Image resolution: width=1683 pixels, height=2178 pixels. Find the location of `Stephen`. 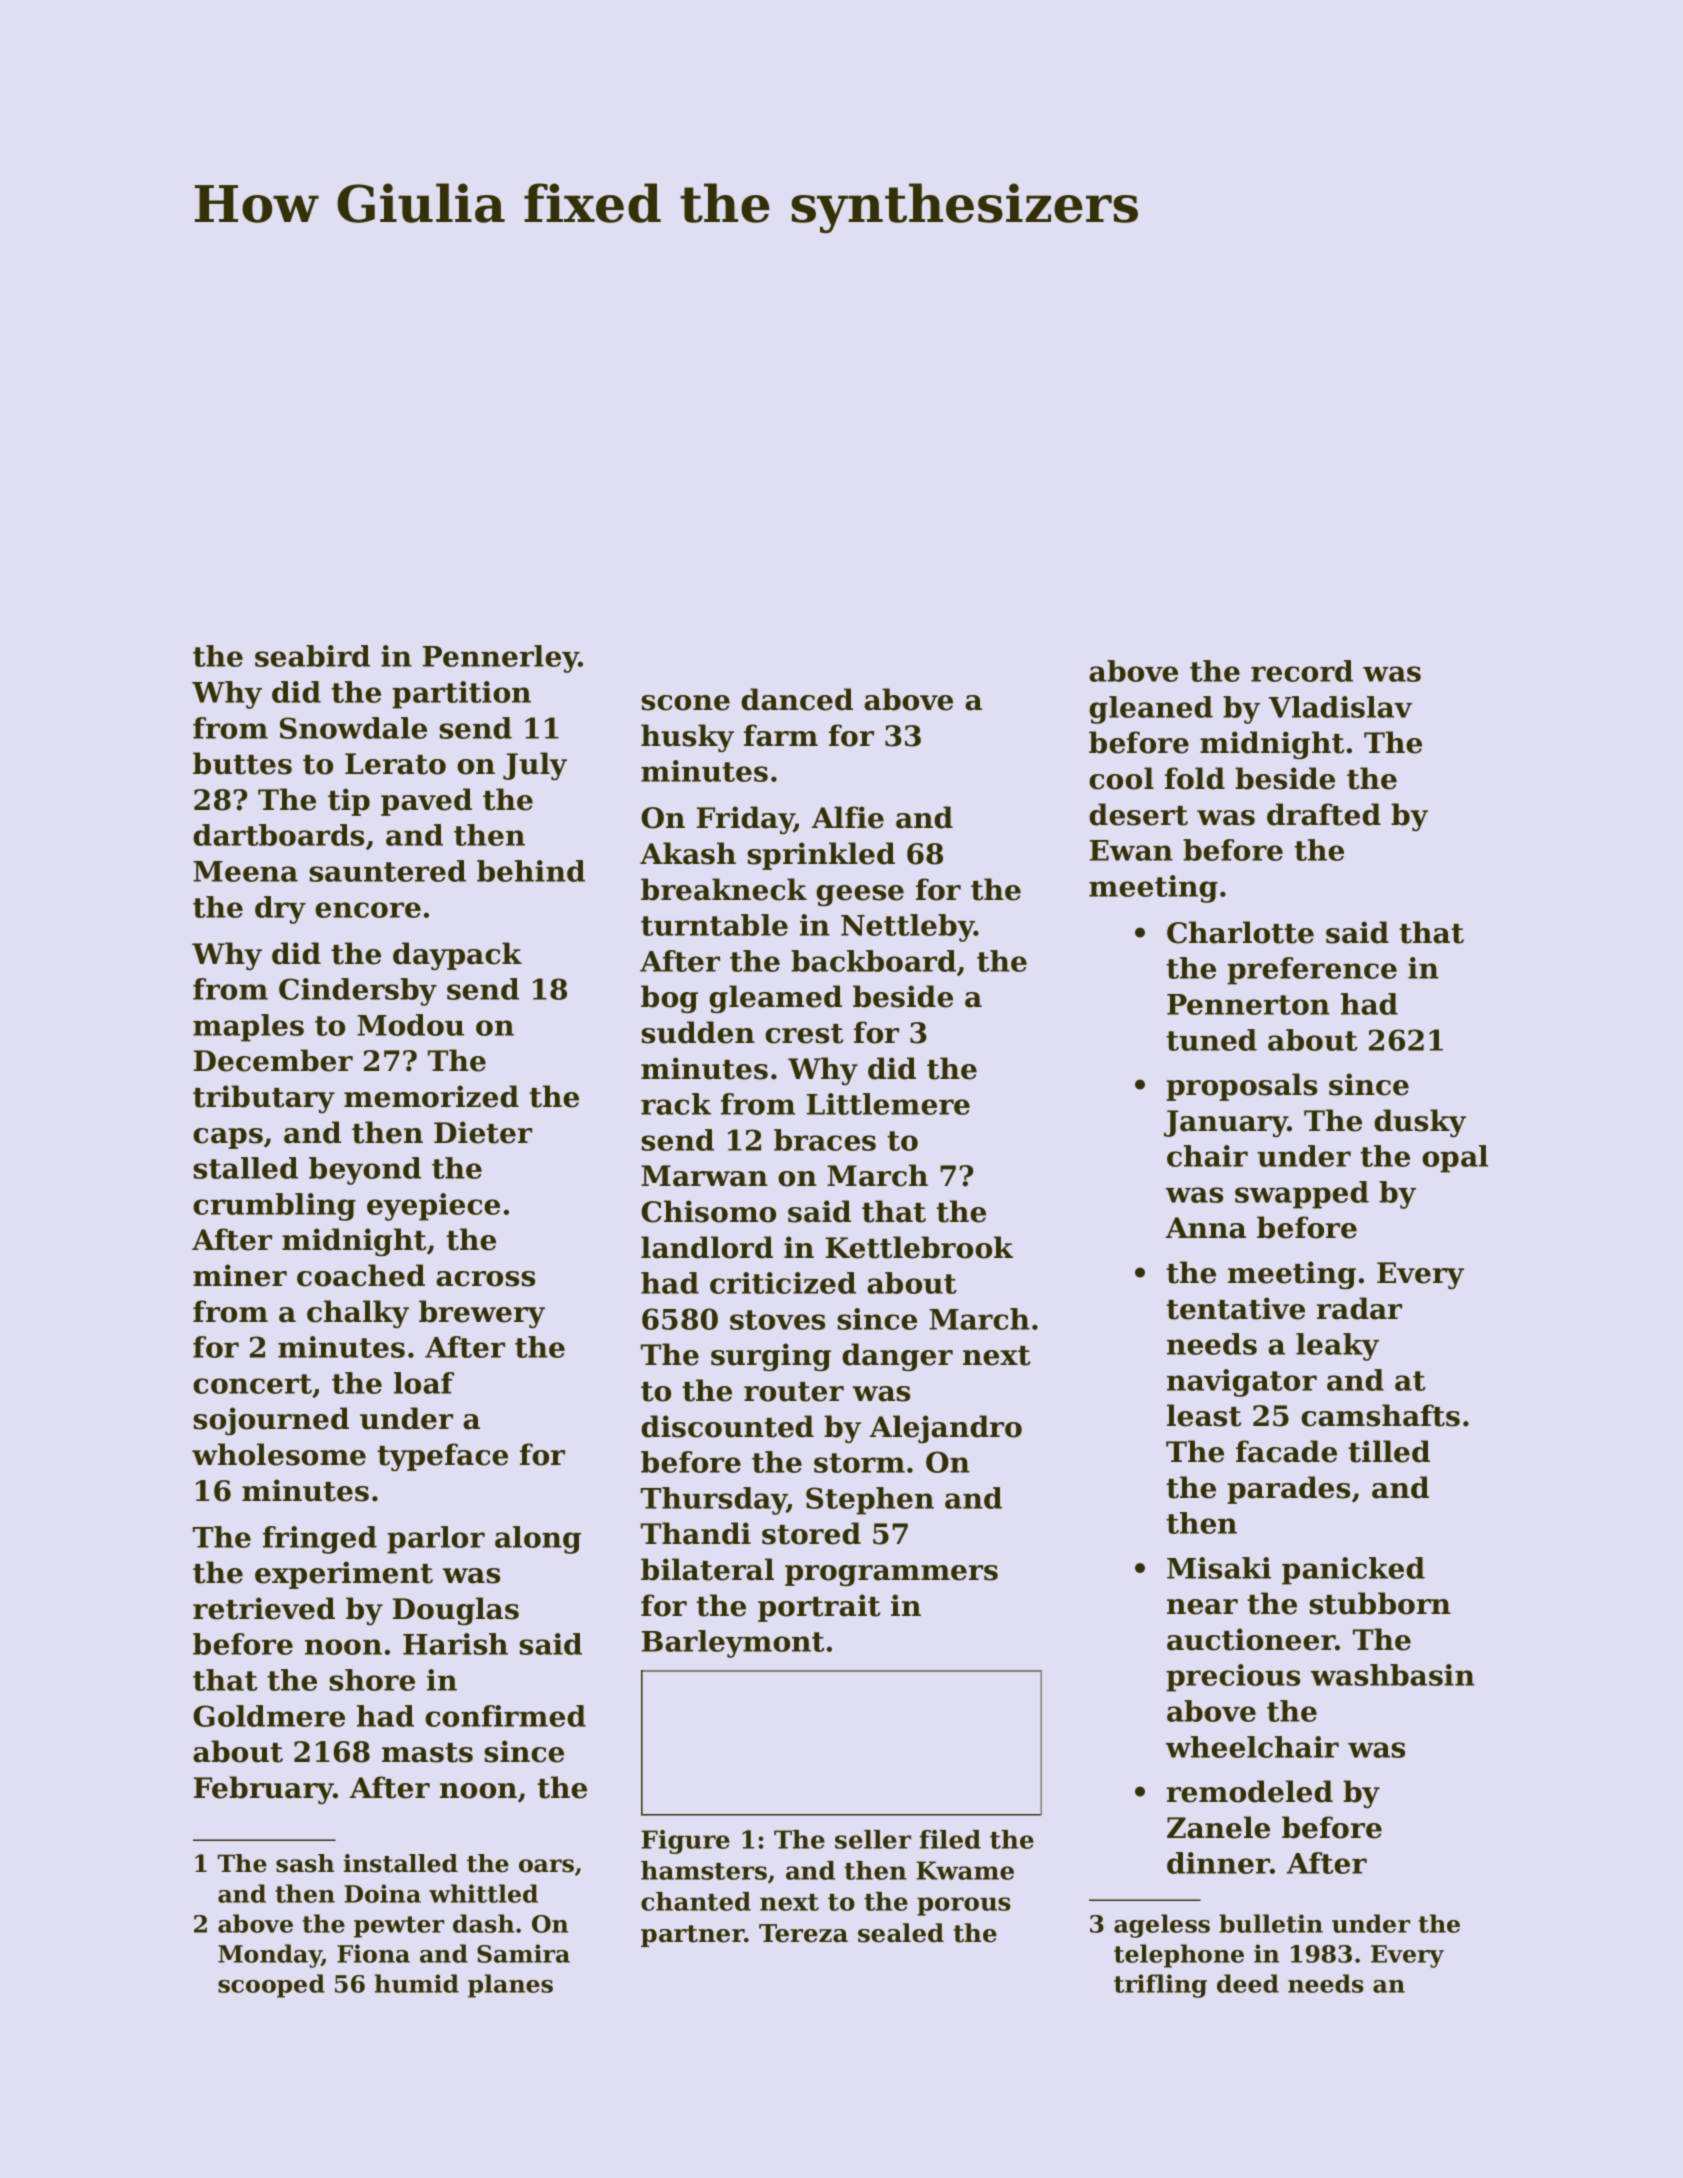

Stephen is located at coordinates (870, 1501).
